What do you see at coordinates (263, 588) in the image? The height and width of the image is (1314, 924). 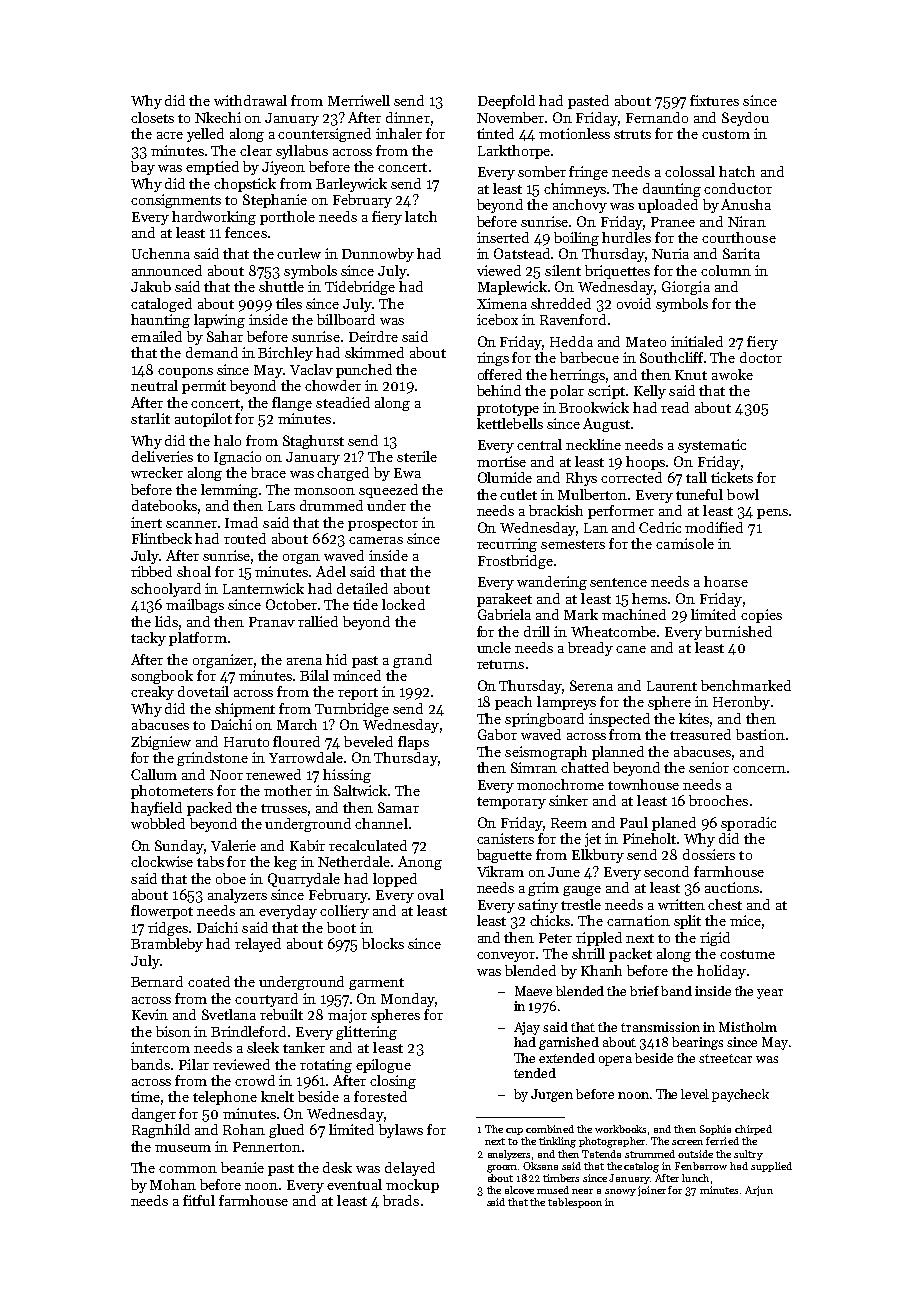 I see `Lanternwick` at bounding box center [263, 588].
